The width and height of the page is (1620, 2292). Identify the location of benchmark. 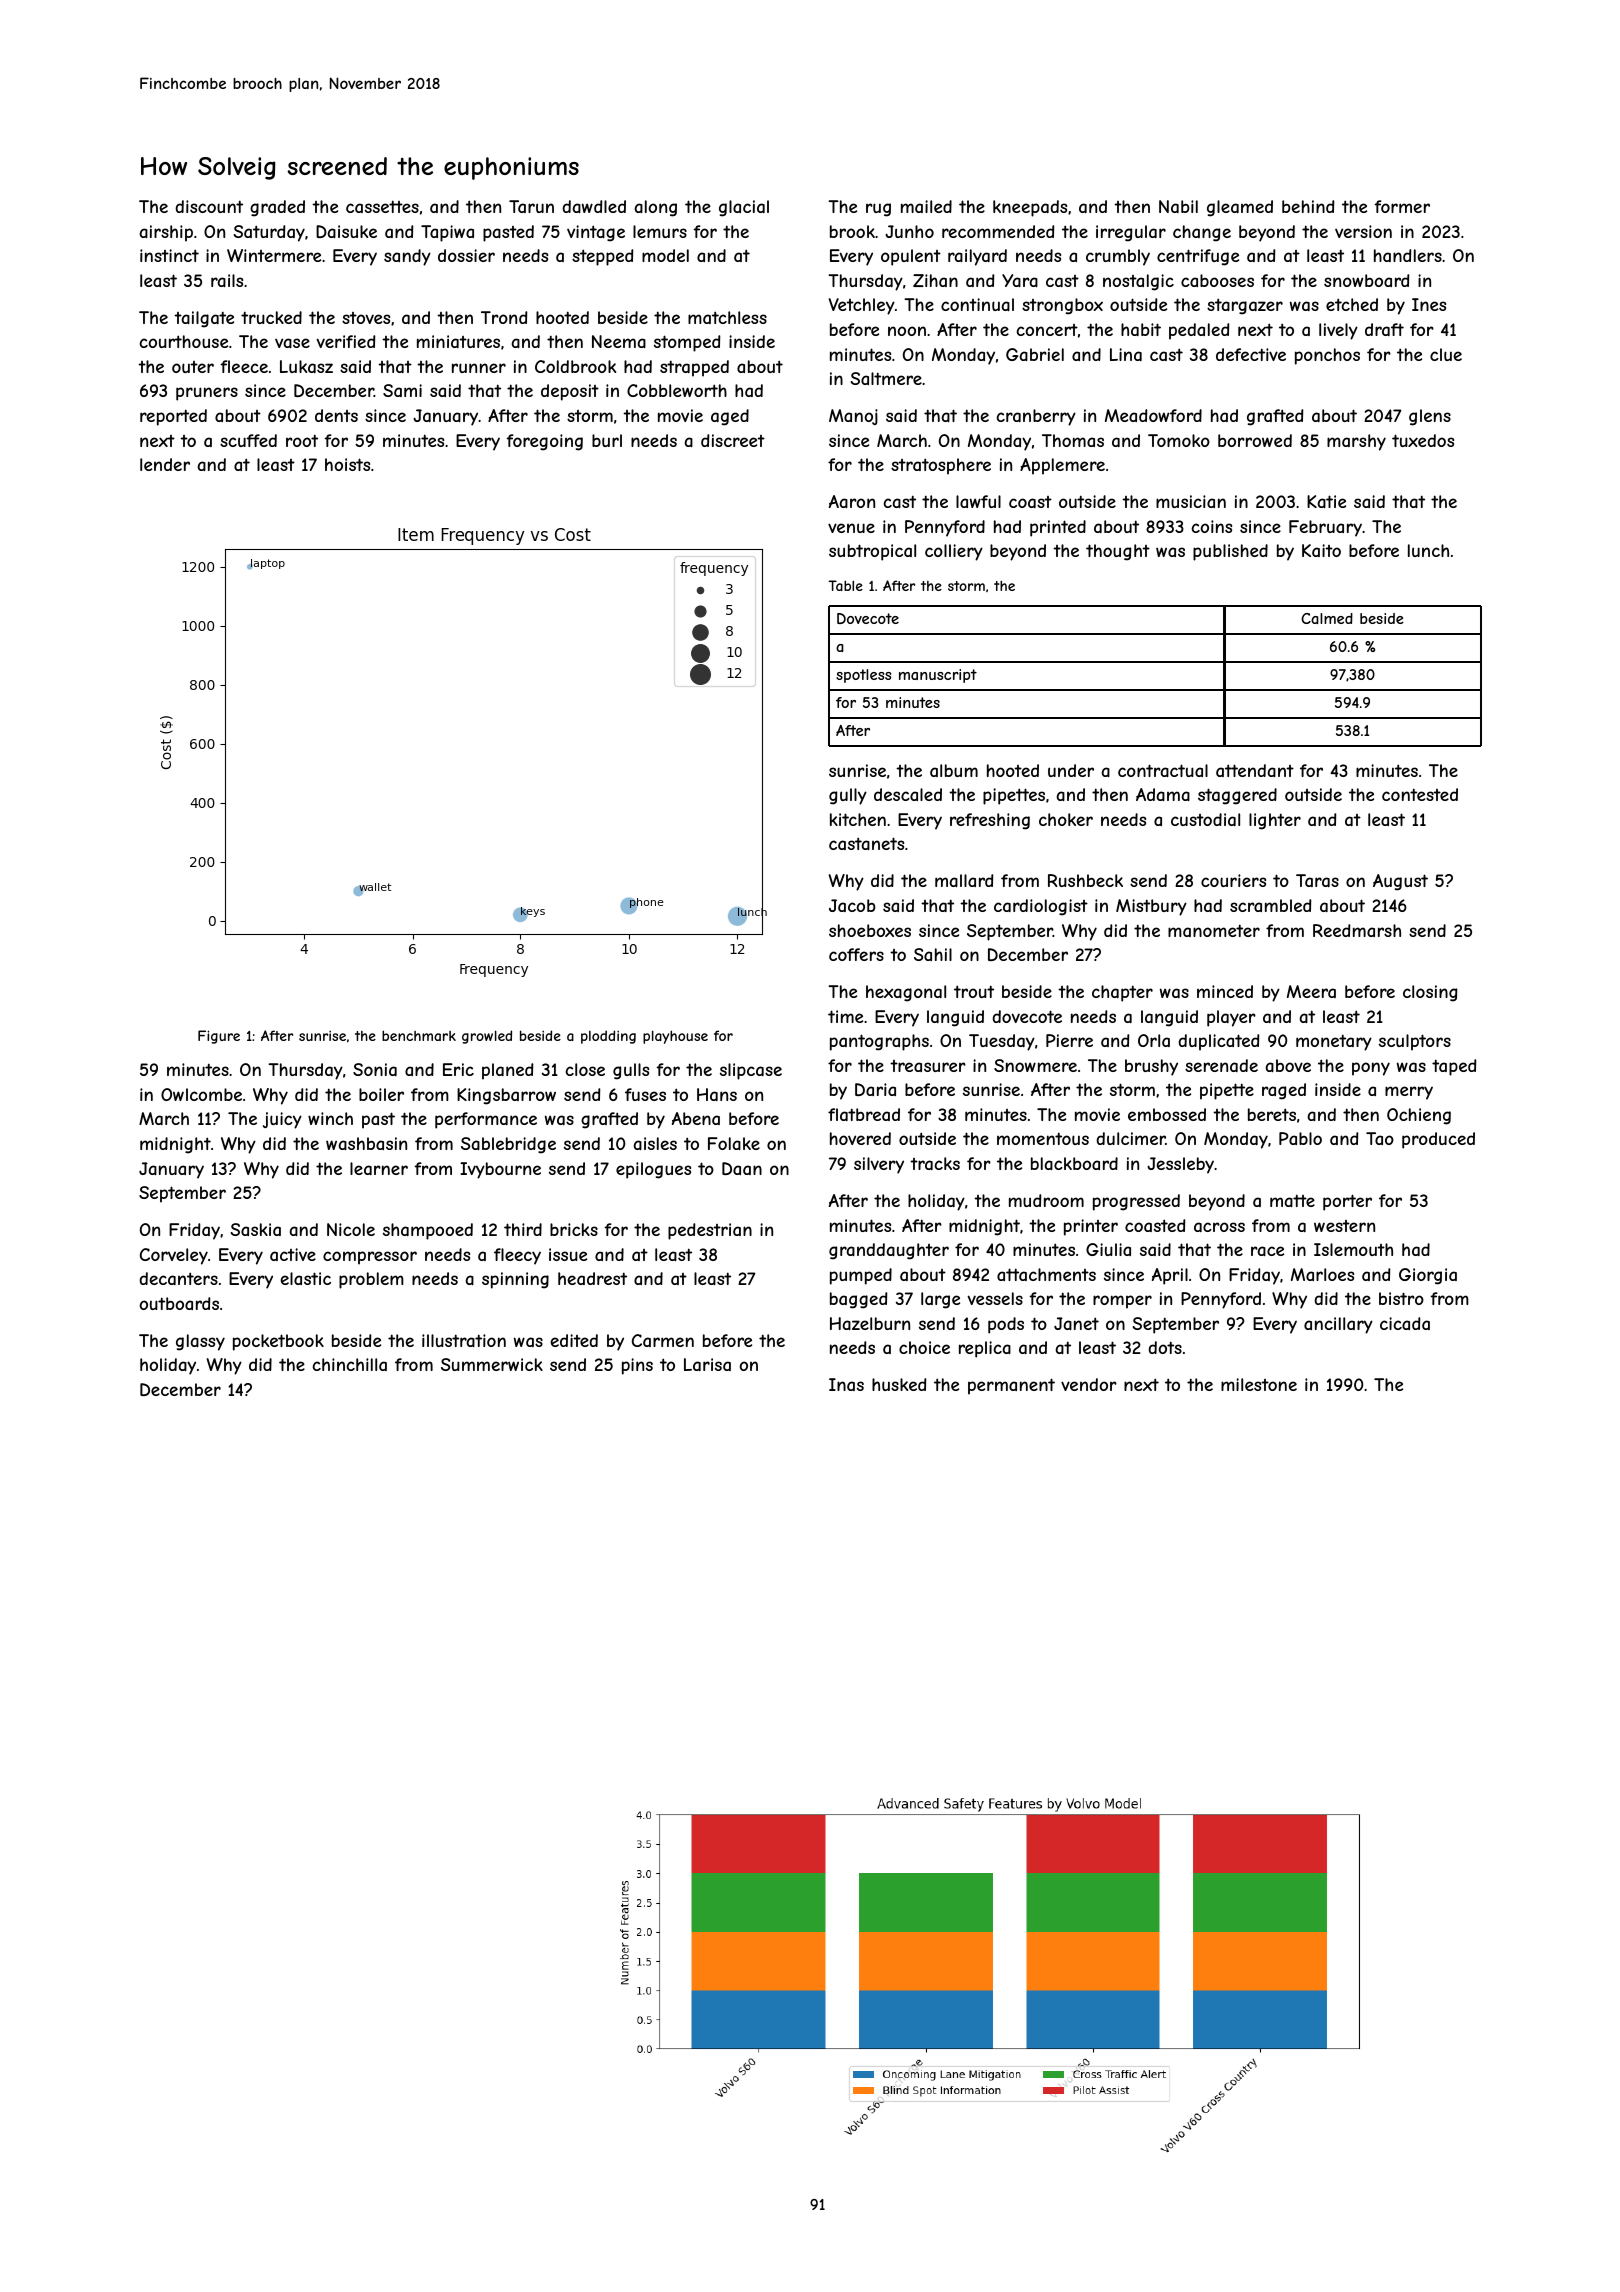
(419, 1035).
